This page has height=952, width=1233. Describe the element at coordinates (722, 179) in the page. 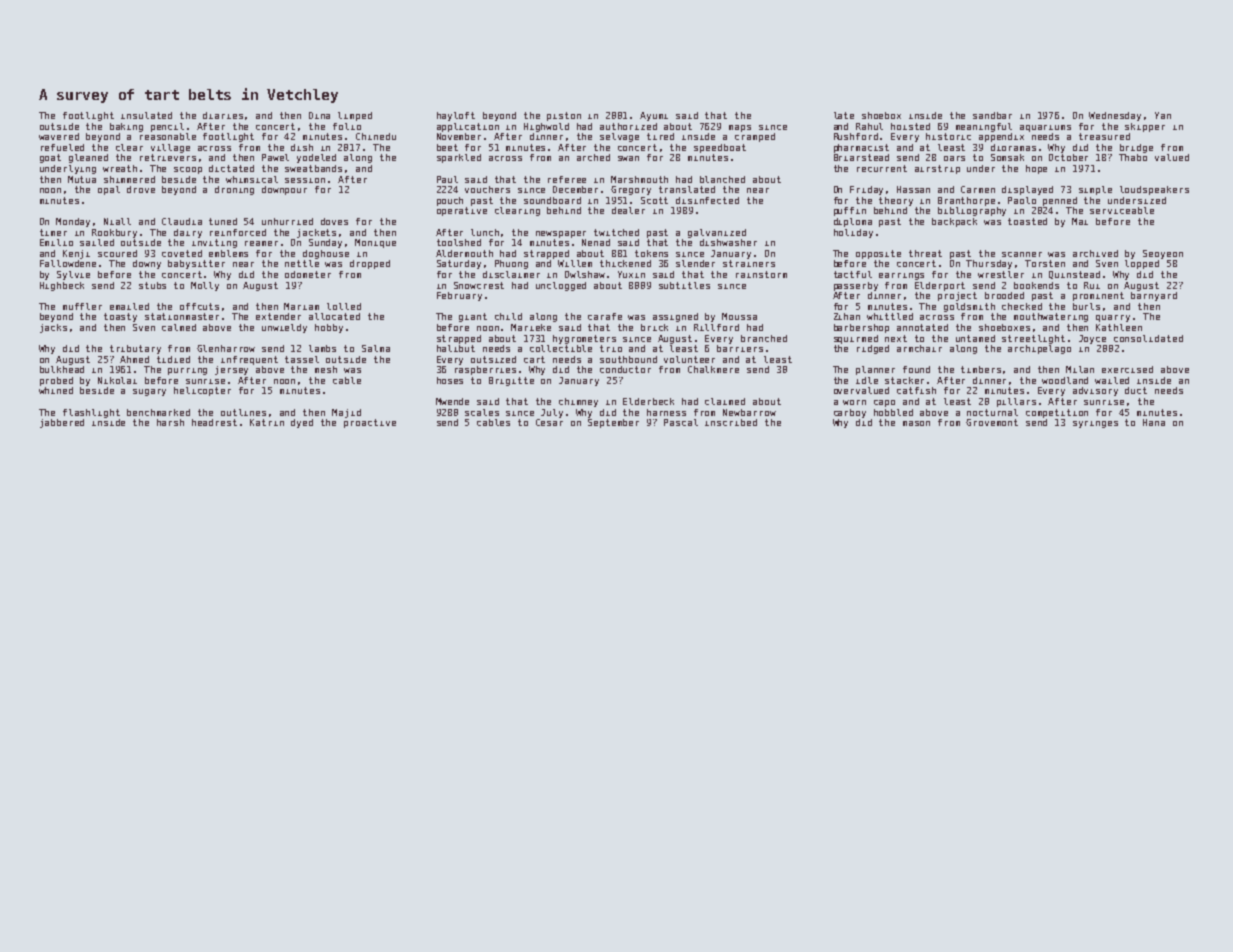

I see `blanched` at that location.
